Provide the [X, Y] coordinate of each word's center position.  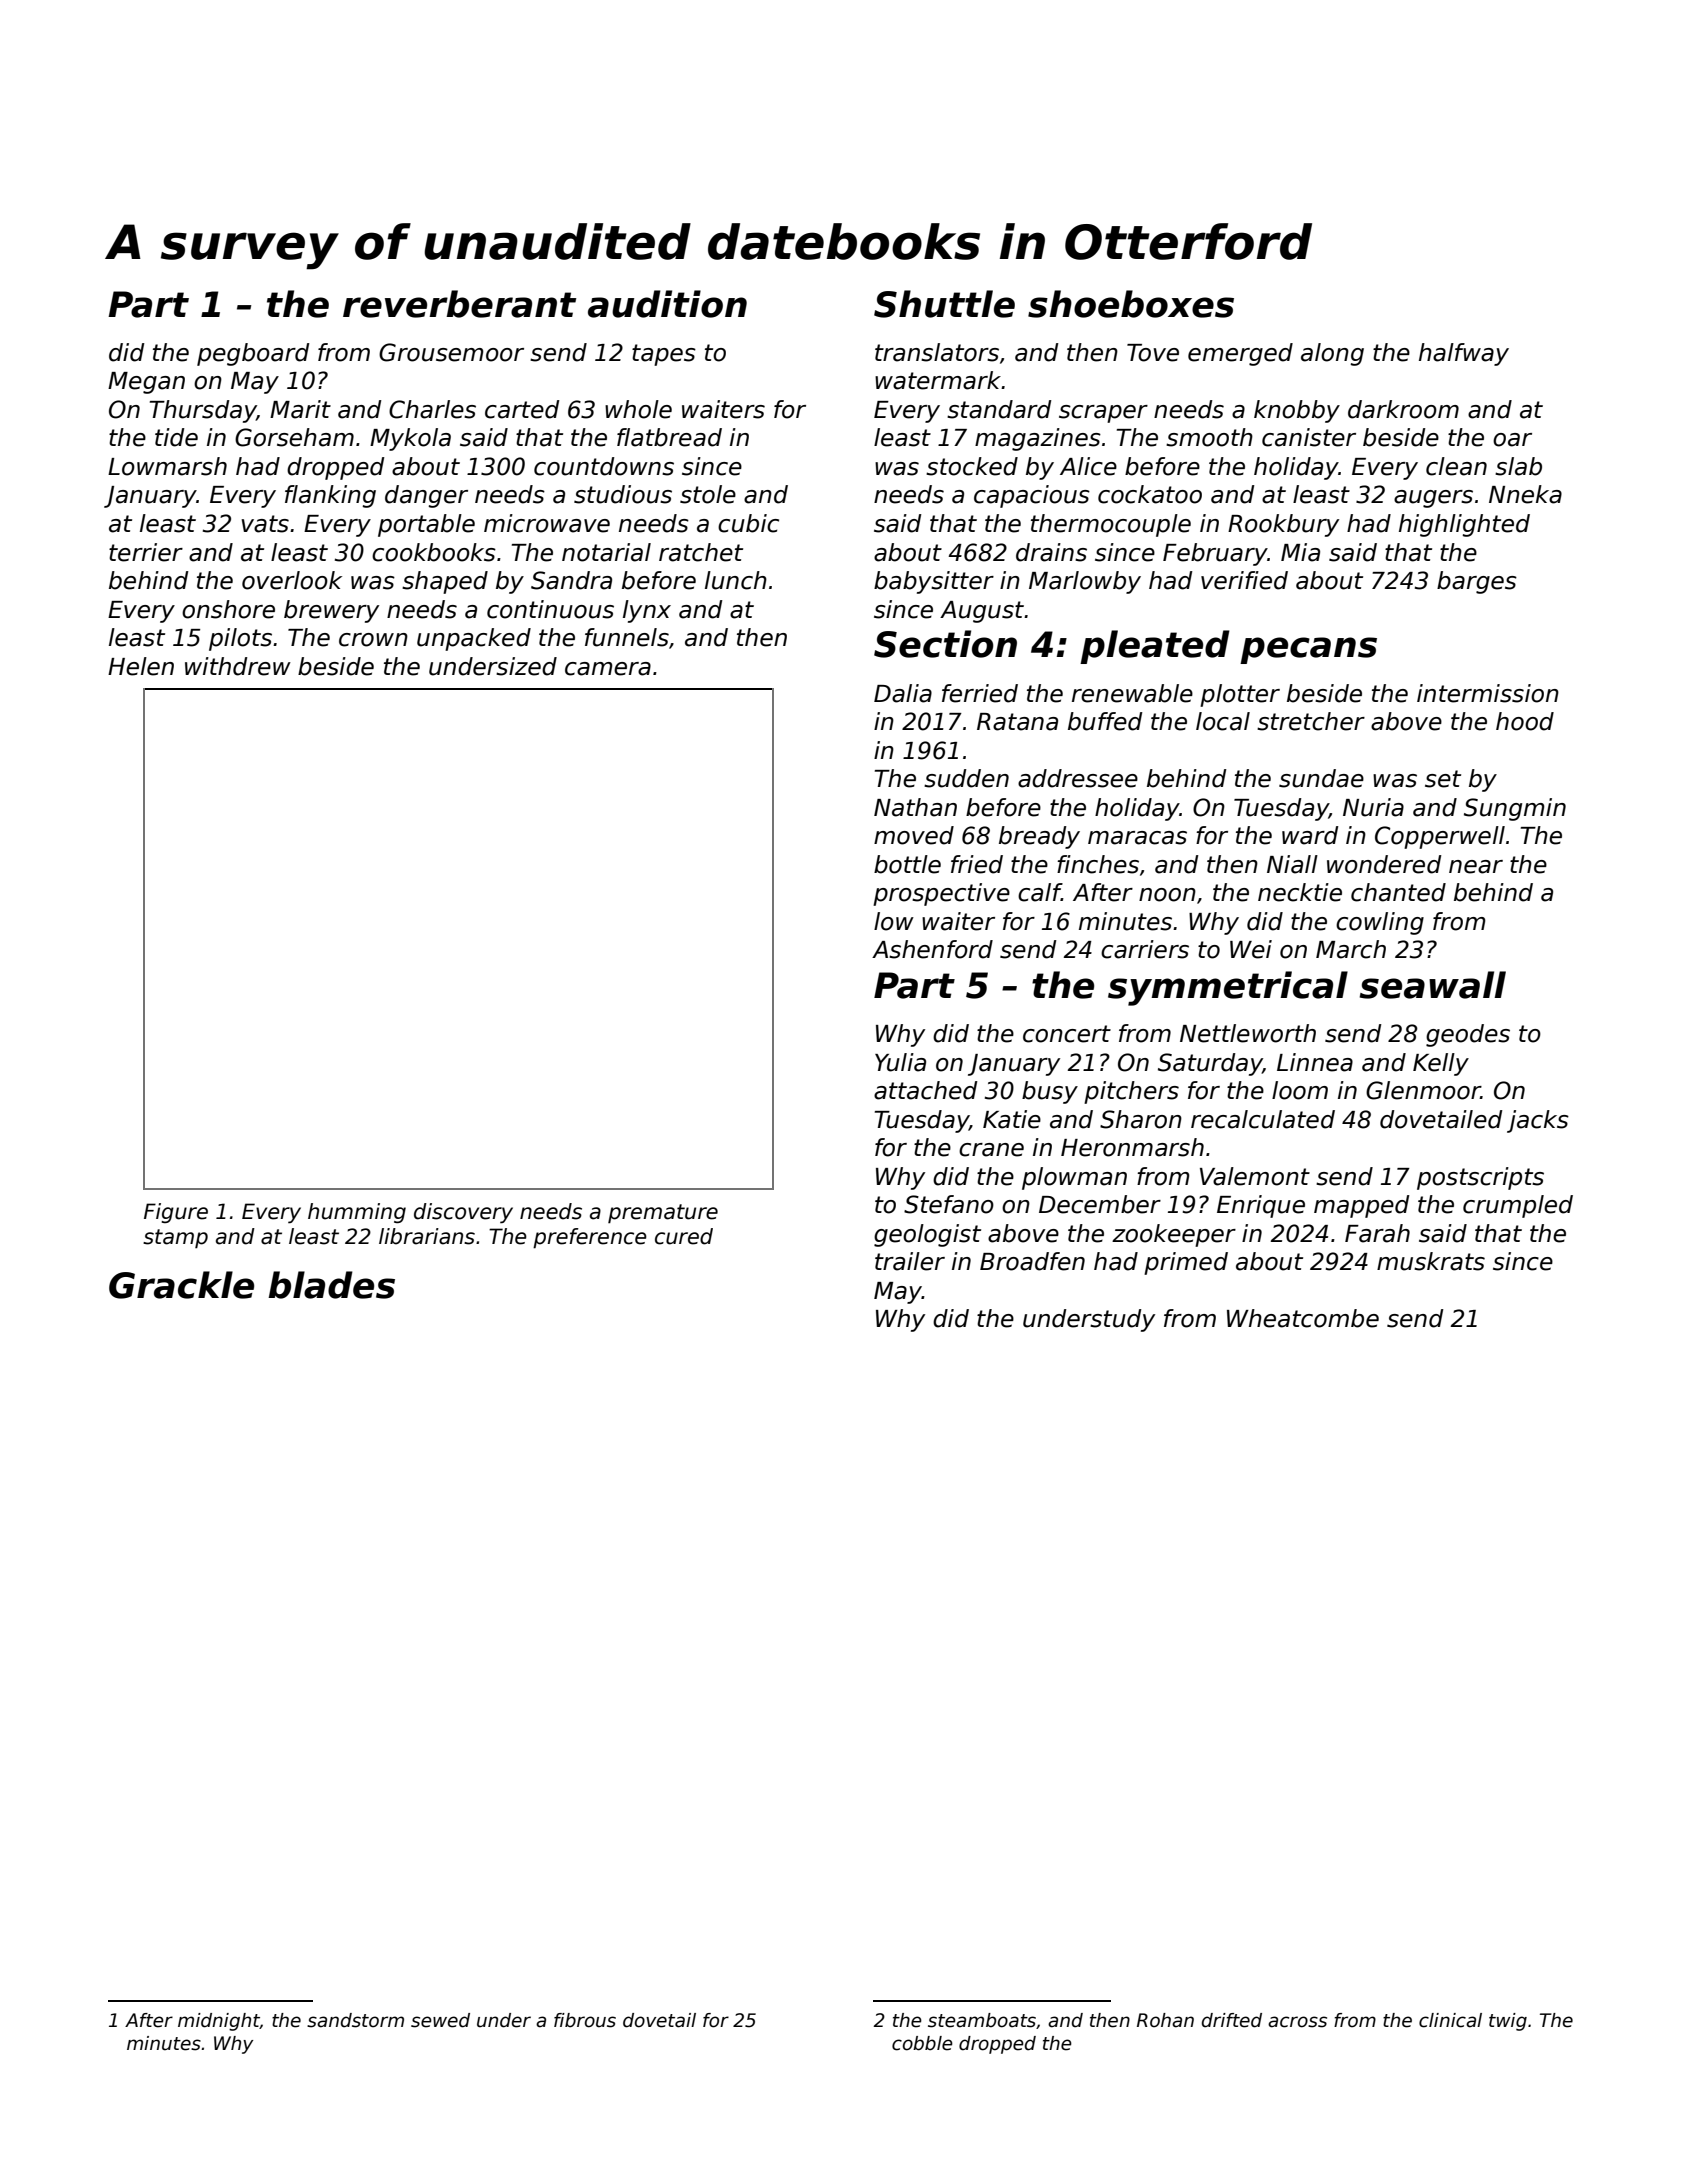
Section [945, 644]
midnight [219, 2022]
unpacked [474, 639]
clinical [1450, 2020]
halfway [1464, 354]
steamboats [982, 2020]
